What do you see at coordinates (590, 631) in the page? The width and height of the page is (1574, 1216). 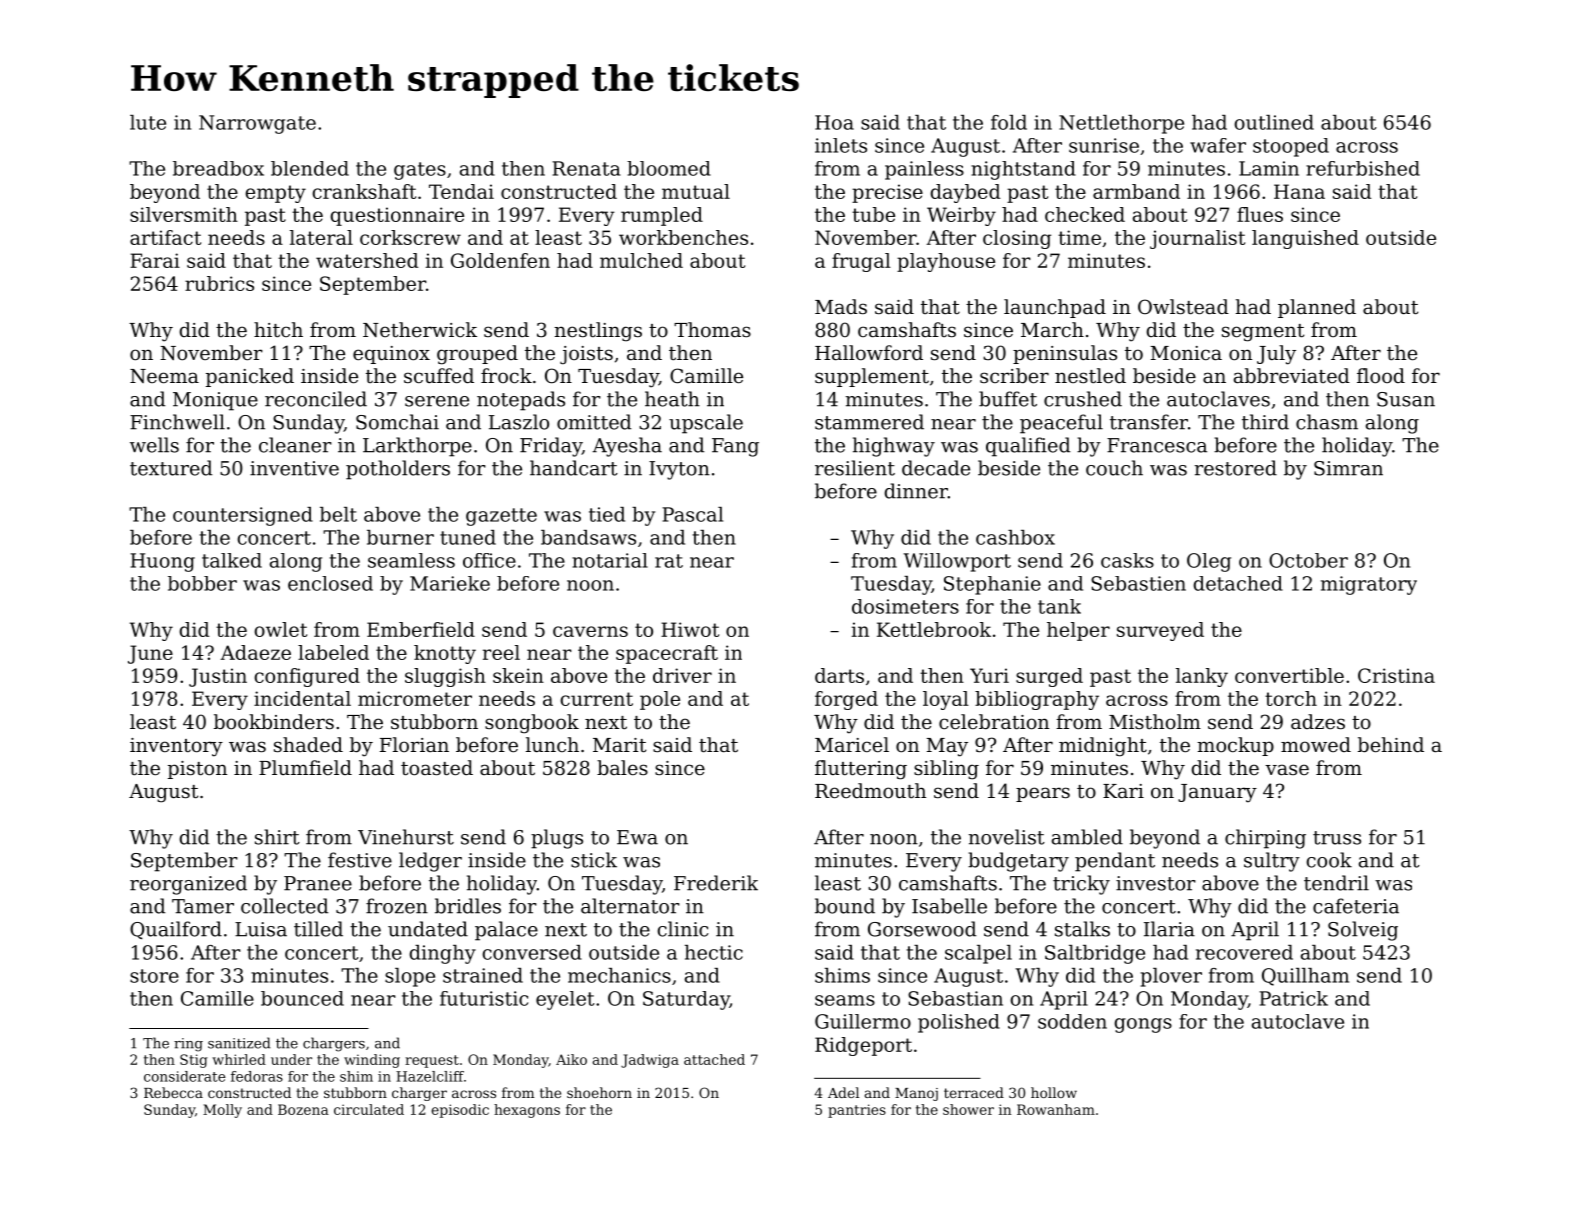 I see `caverns` at bounding box center [590, 631].
